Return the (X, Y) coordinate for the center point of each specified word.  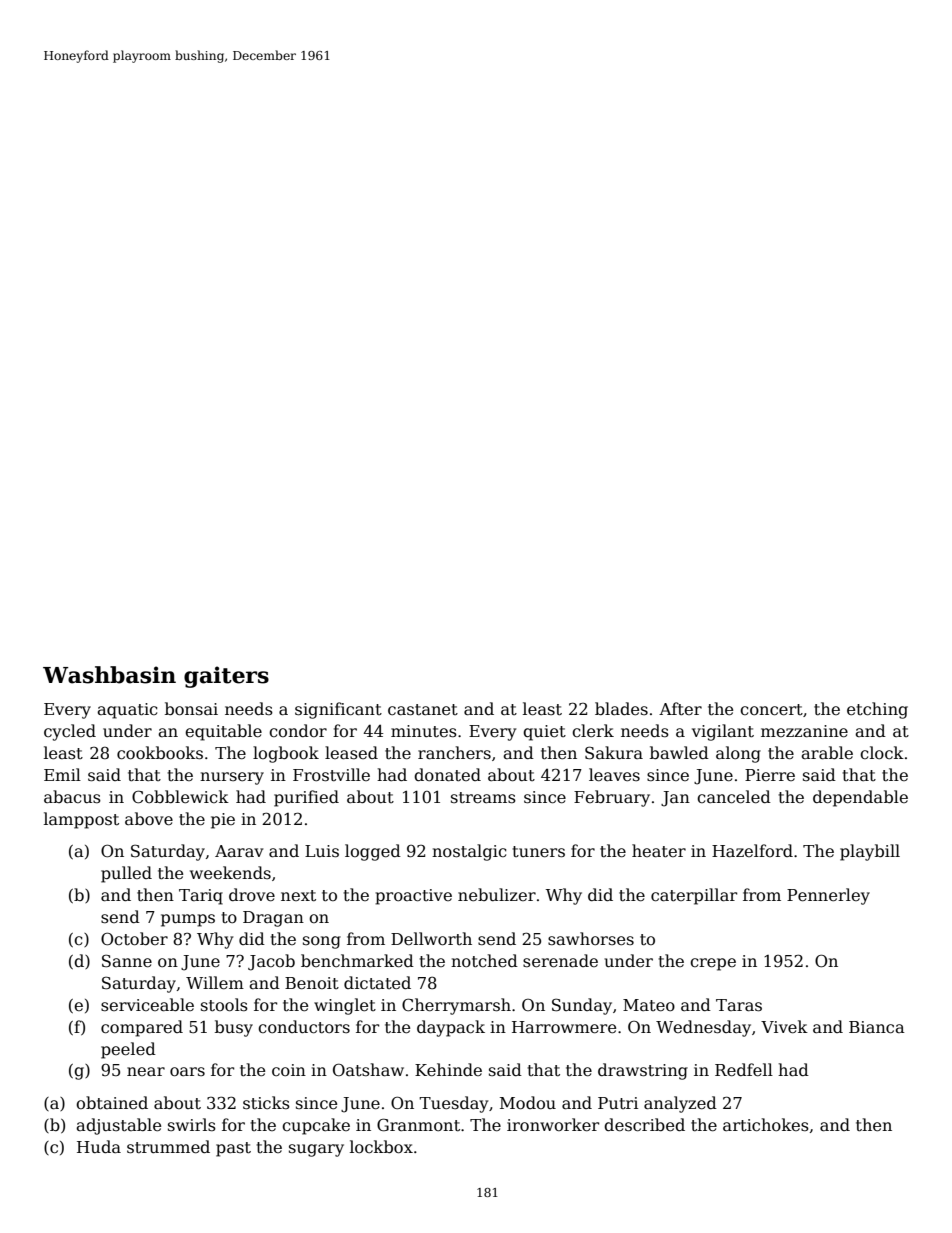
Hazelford (752, 851)
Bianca (877, 1027)
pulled (126, 874)
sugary (316, 1150)
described (644, 1125)
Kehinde (448, 1070)
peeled (128, 1050)
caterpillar (694, 896)
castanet (423, 710)
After (680, 709)
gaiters (226, 677)
